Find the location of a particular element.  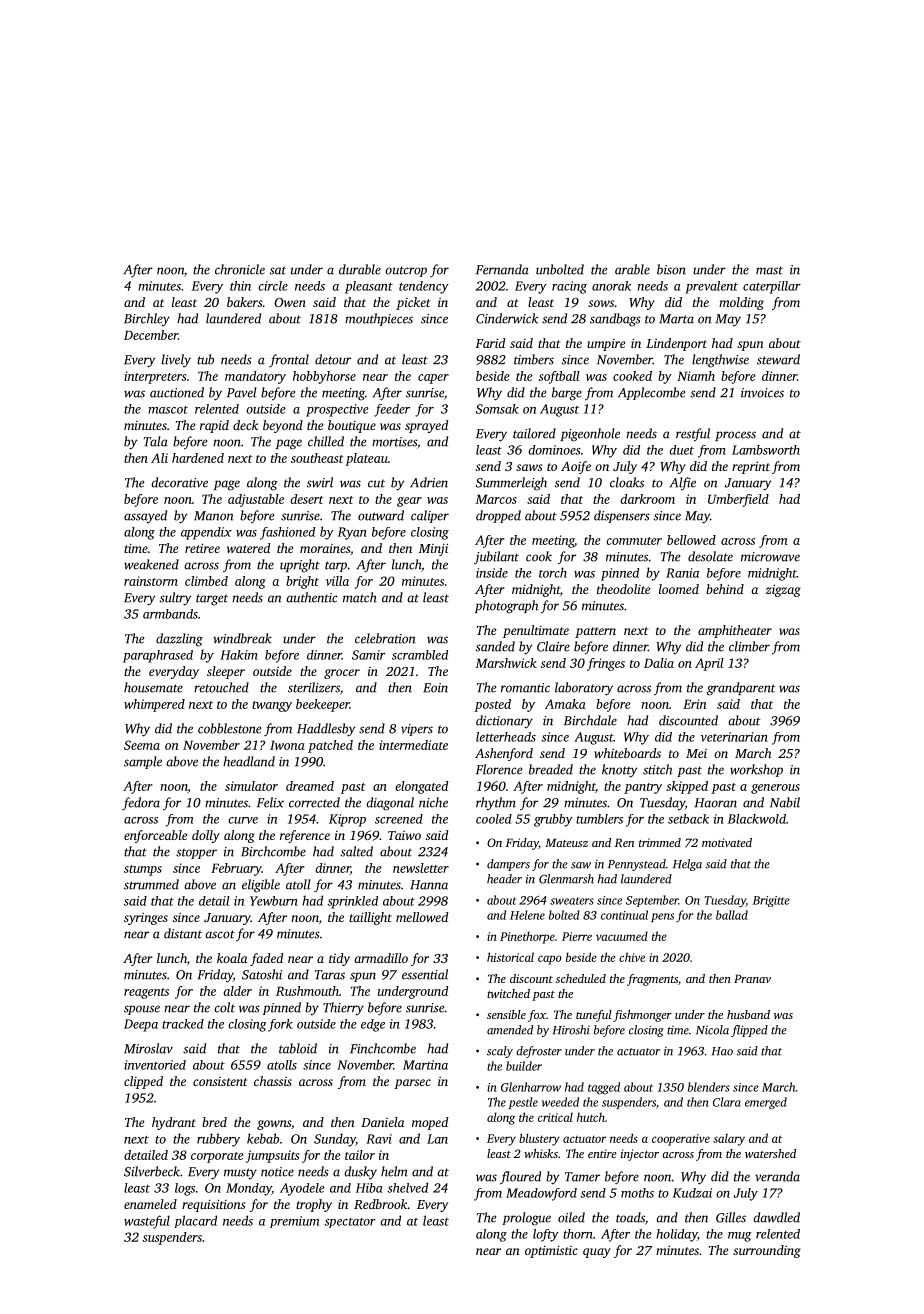

tidy is located at coordinates (339, 959).
